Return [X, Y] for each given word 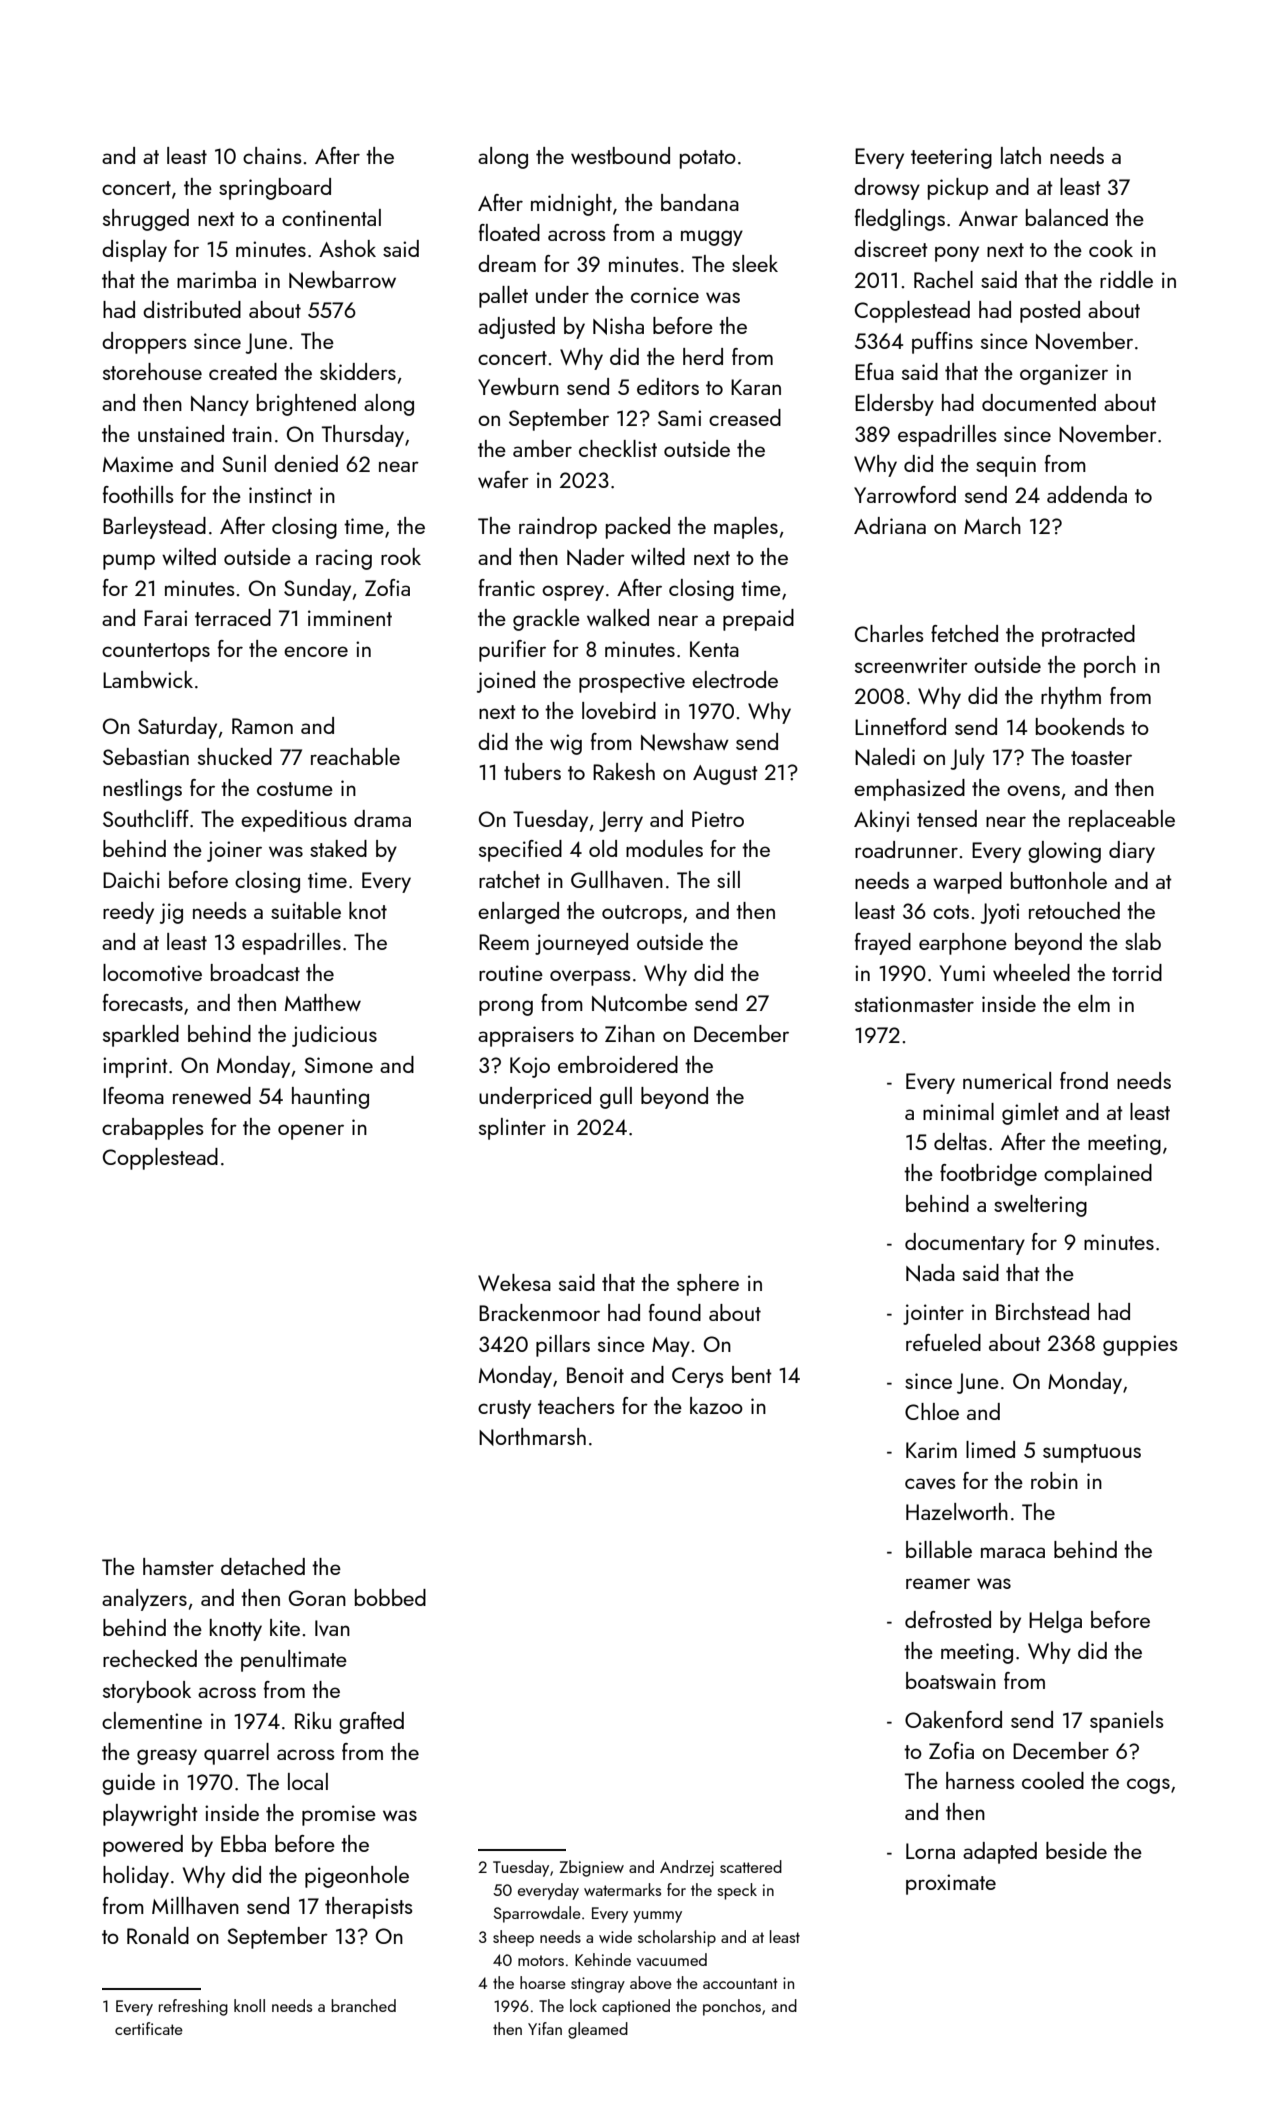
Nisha [618, 326]
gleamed [598, 2030]
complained [1098, 1175]
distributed [192, 309]
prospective [632, 682]
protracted [1088, 636]
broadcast [255, 972]
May [671, 1347]
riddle [1126, 279]
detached [263, 1566]
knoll [249, 2005]
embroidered [618, 1064]
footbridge [988, 1175]
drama [382, 818]
